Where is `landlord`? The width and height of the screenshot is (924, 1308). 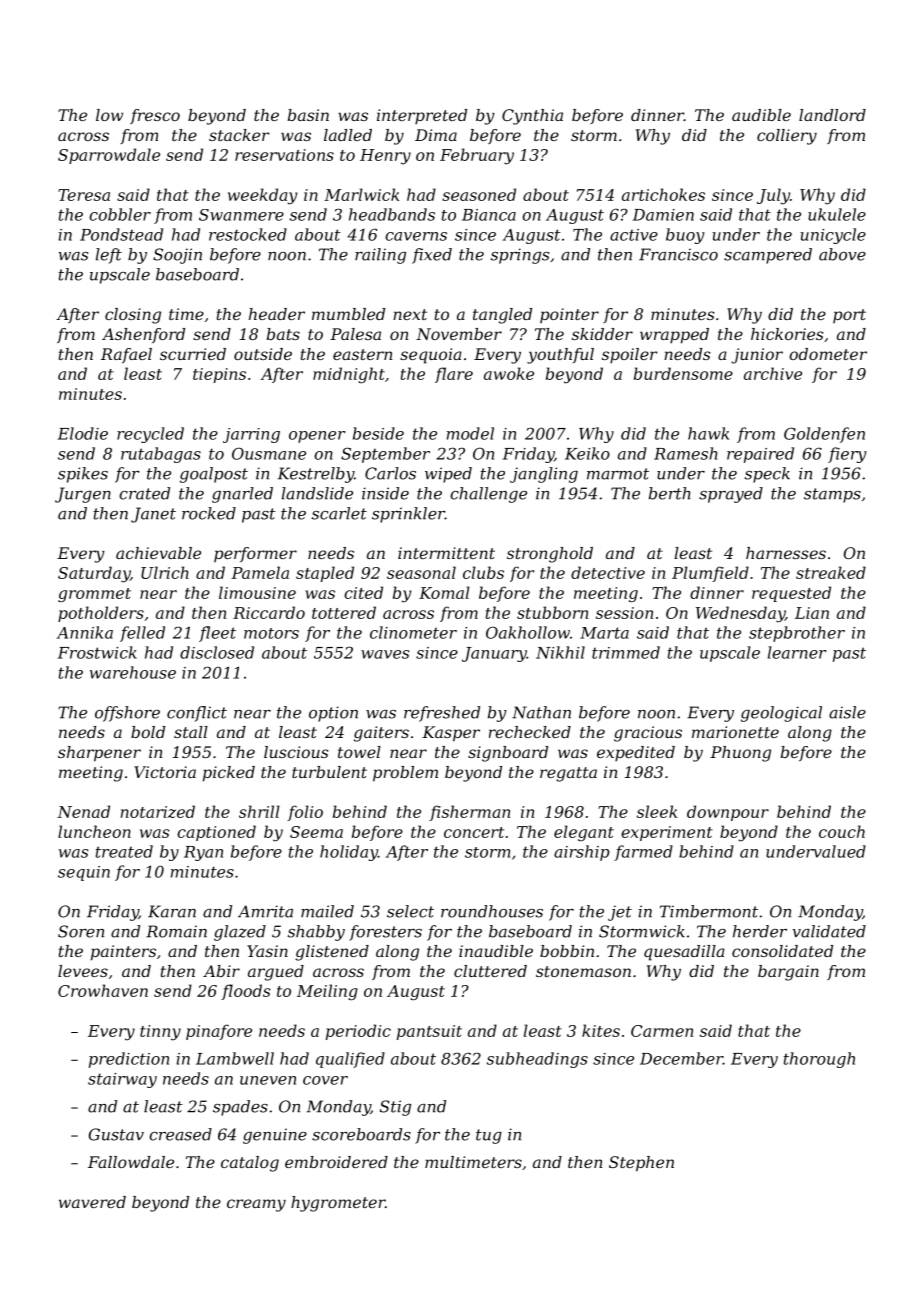 landlord is located at coordinates (832, 115).
